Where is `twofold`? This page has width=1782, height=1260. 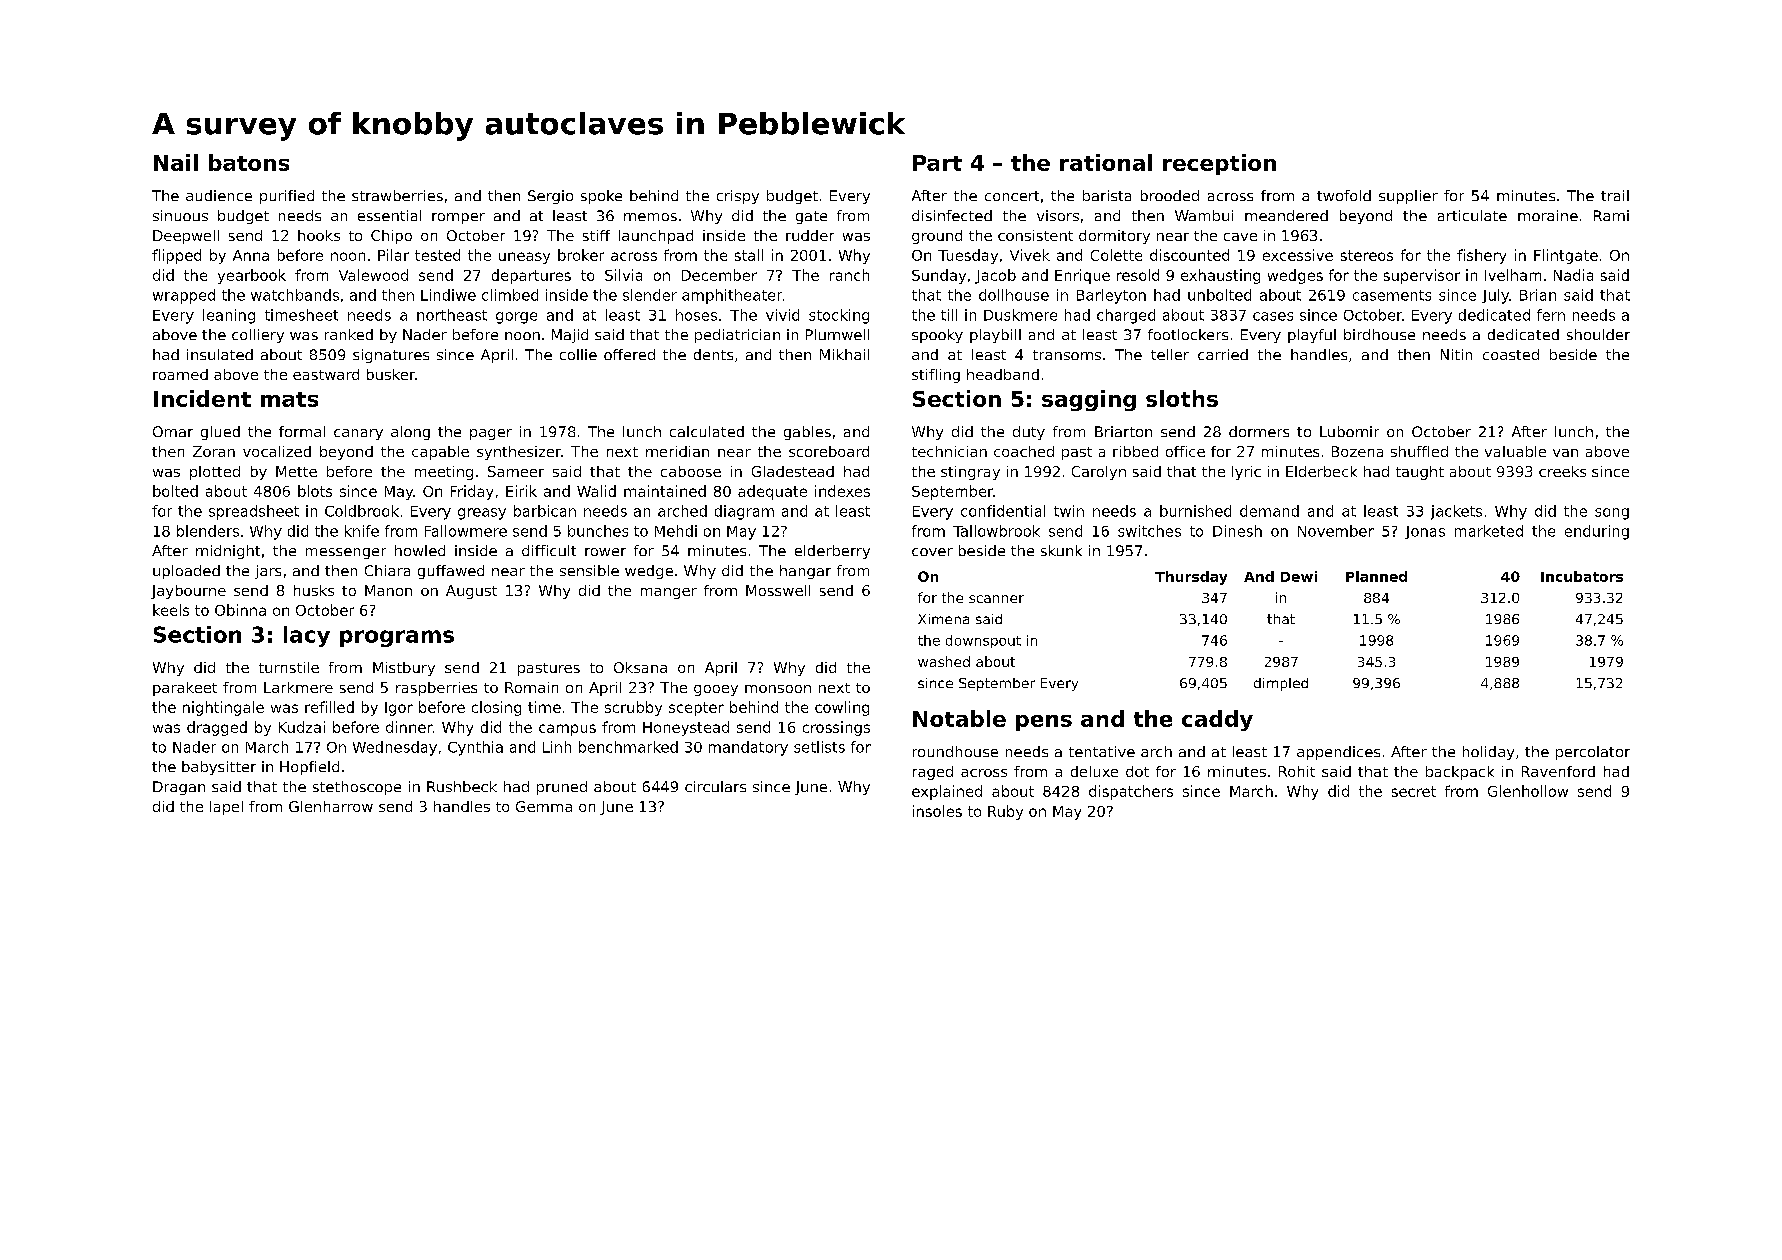 twofold is located at coordinates (1344, 195).
